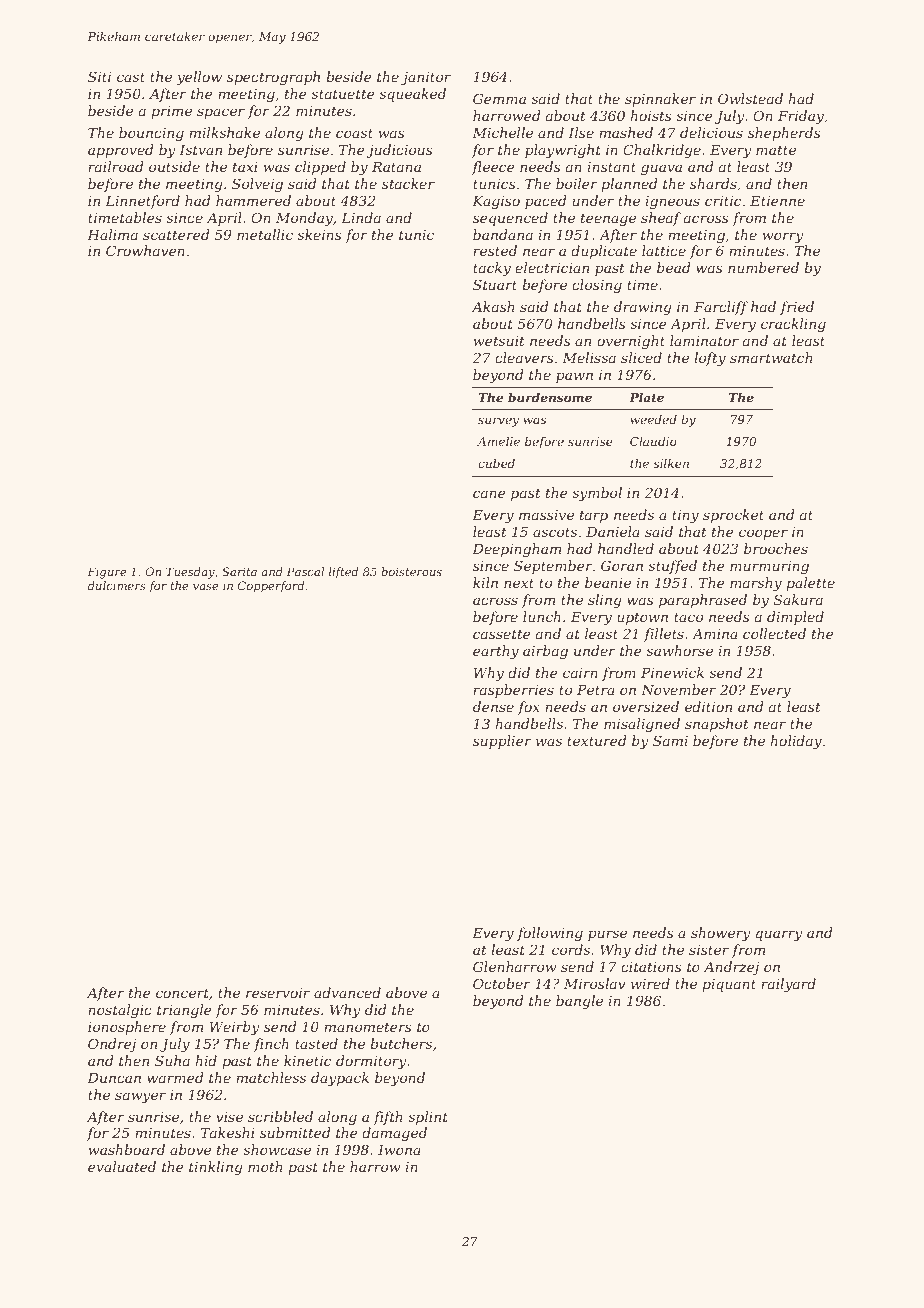  Describe the element at coordinates (201, 150) in the document. I see `Istvan` at that location.
